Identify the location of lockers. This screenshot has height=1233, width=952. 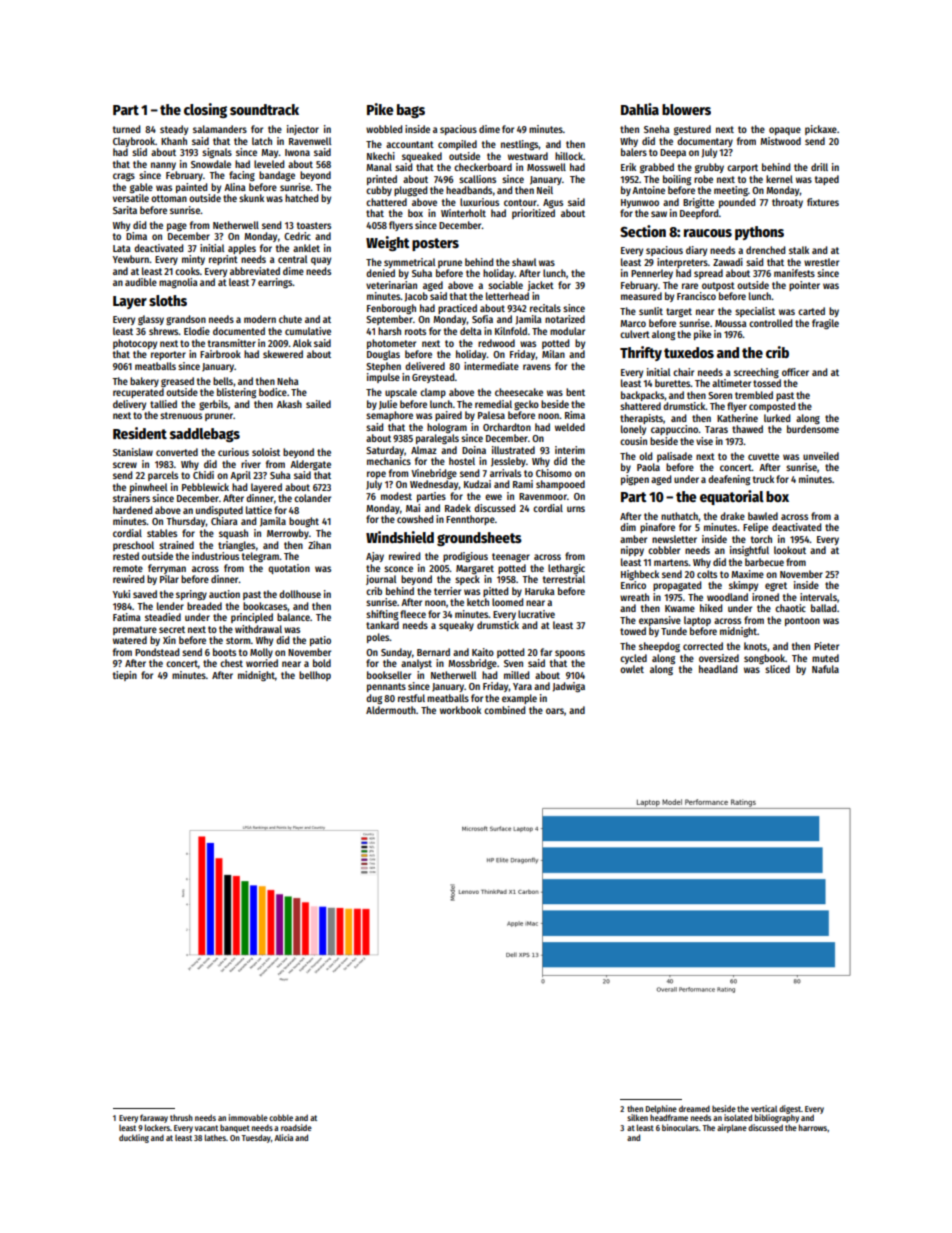
(157, 1127).
